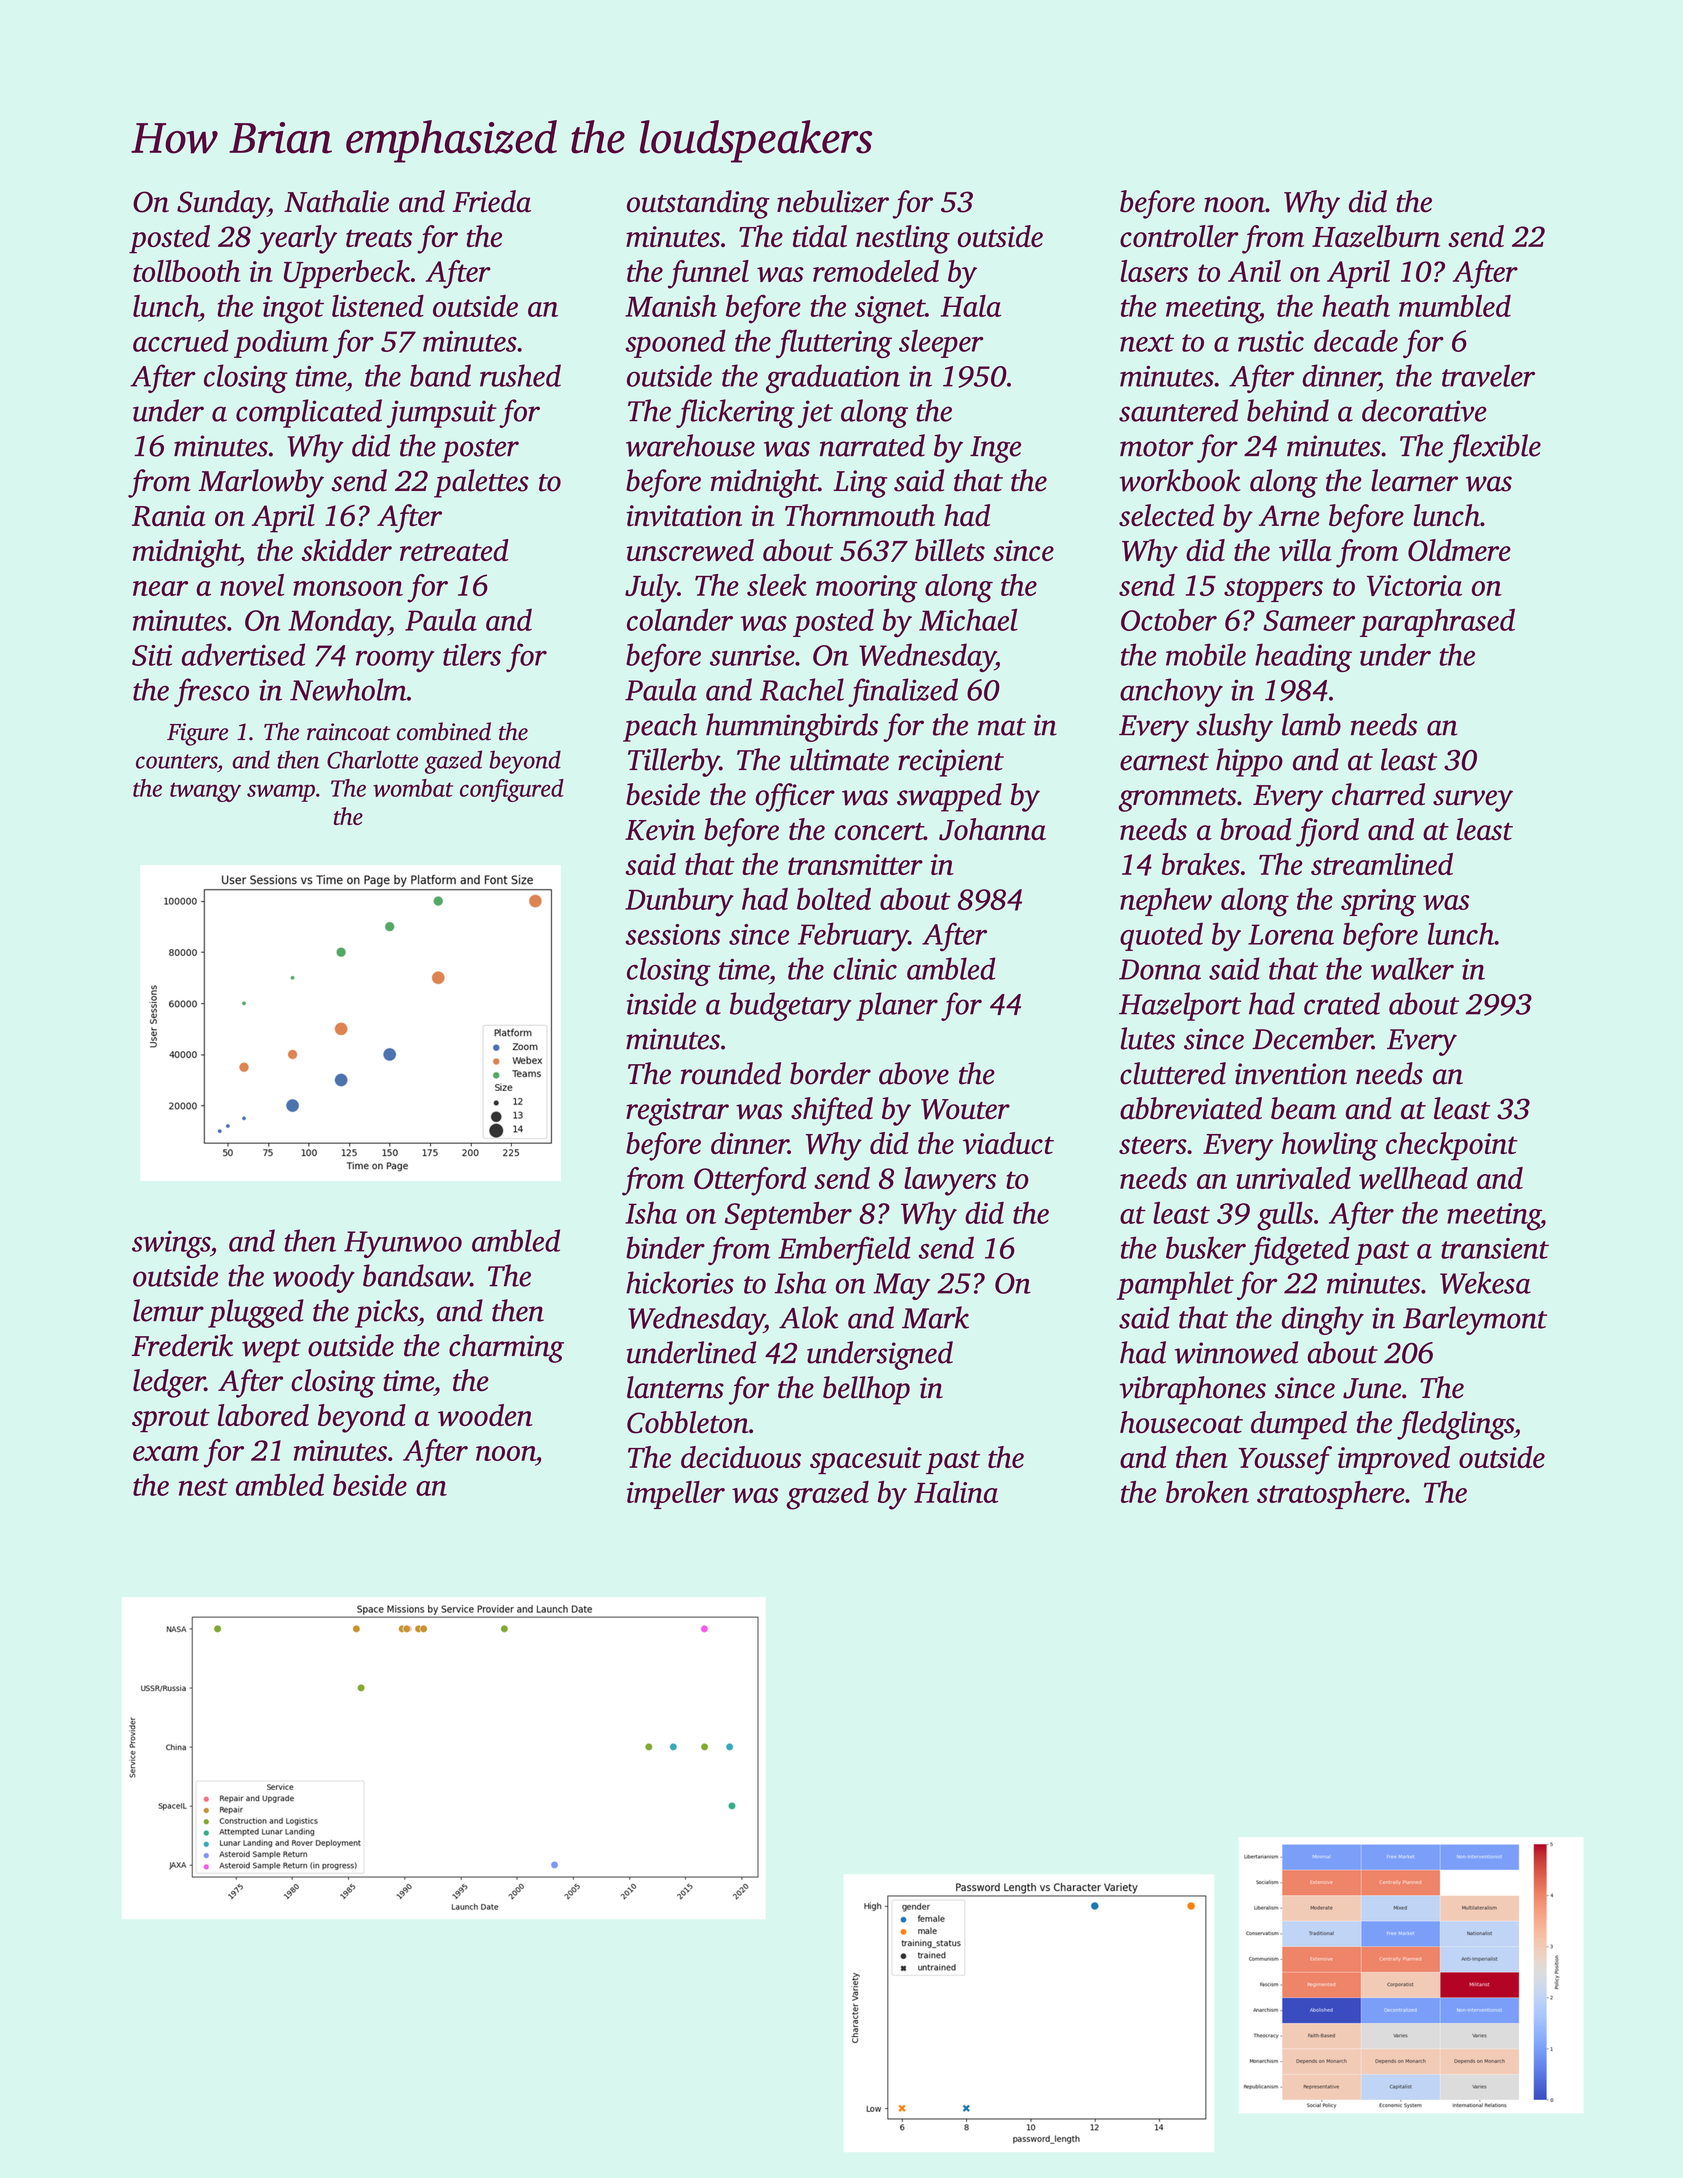 The width and height of the document is (1683, 2178). What do you see at coordinates (205, 792) in the document?
I see `twangy` at bounding box center [205, 792].
